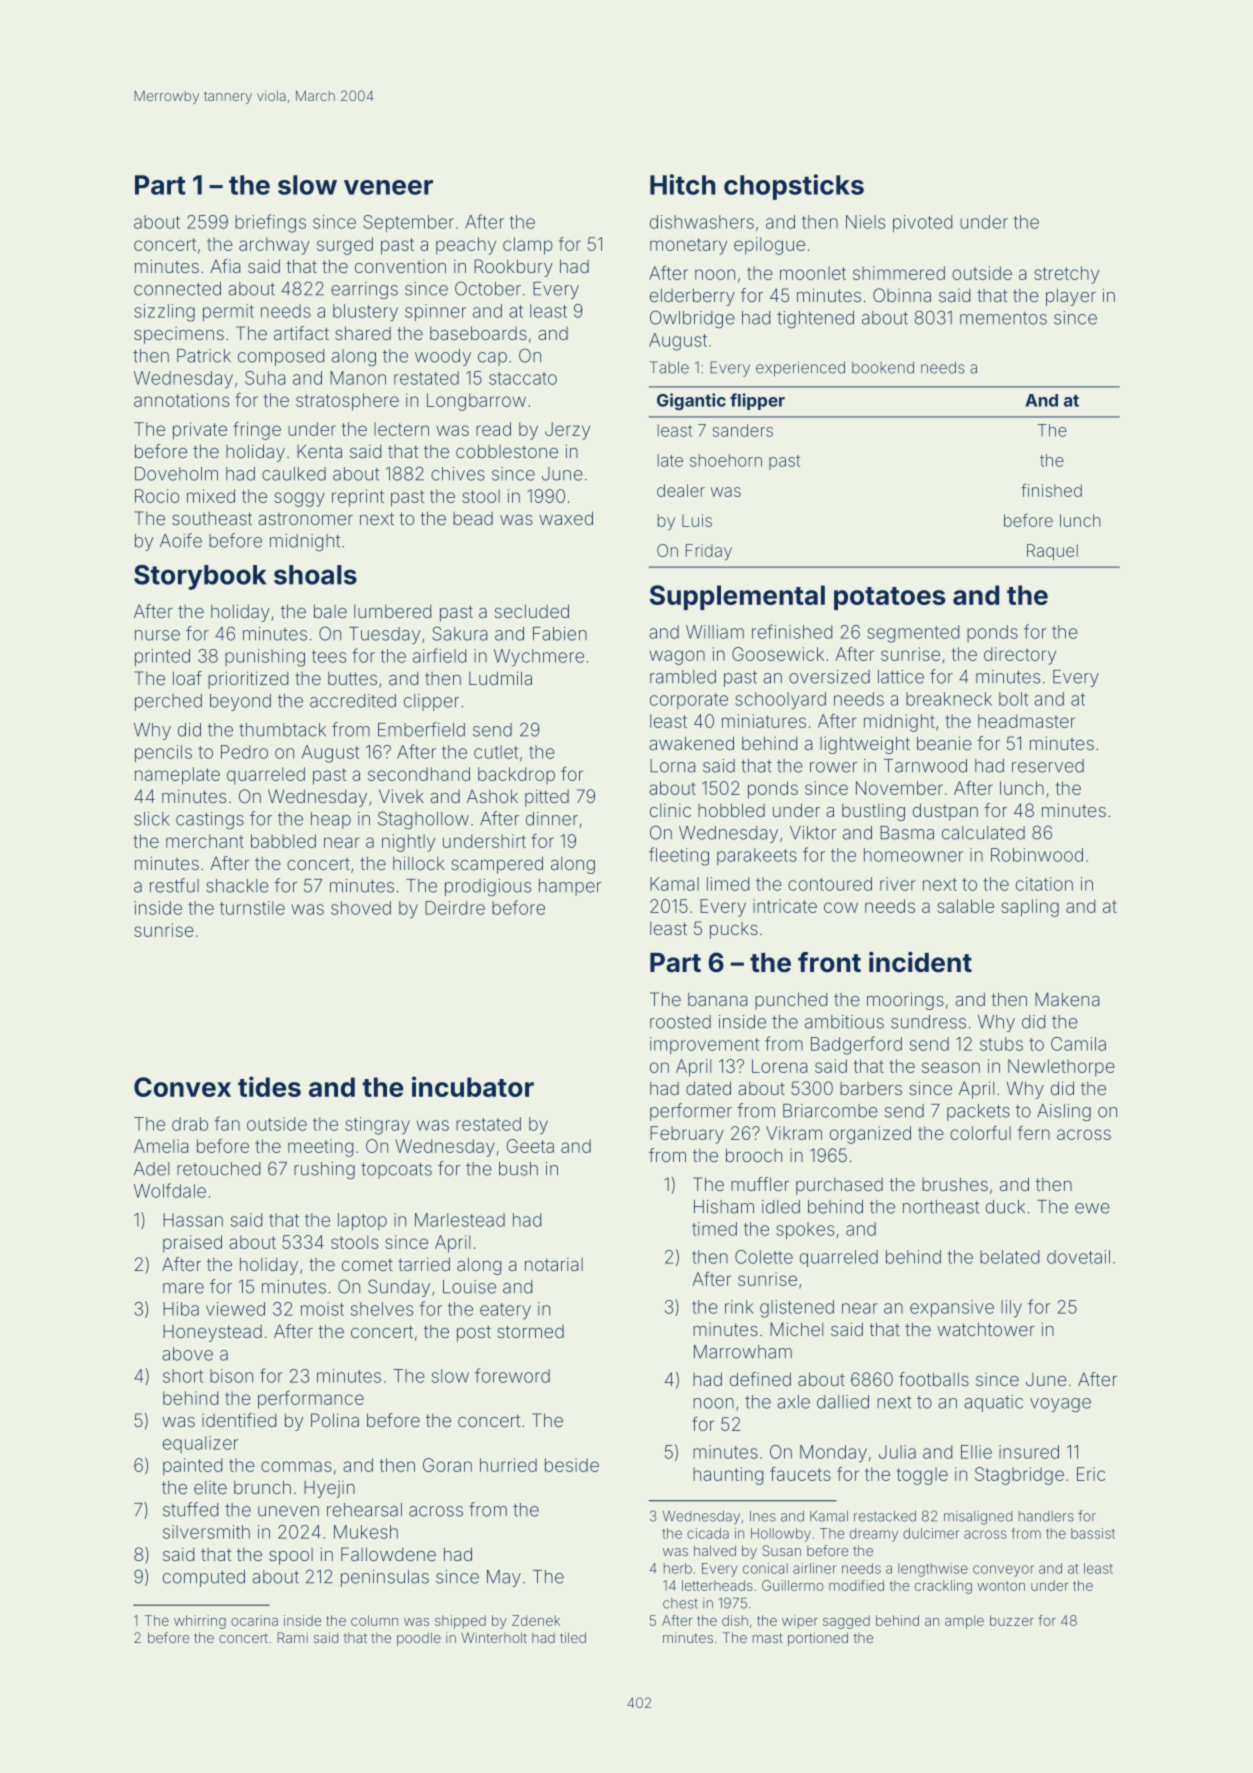 This screenshot has width=1253, height=1773. I want to click on tiled, so click(573, 1637).
